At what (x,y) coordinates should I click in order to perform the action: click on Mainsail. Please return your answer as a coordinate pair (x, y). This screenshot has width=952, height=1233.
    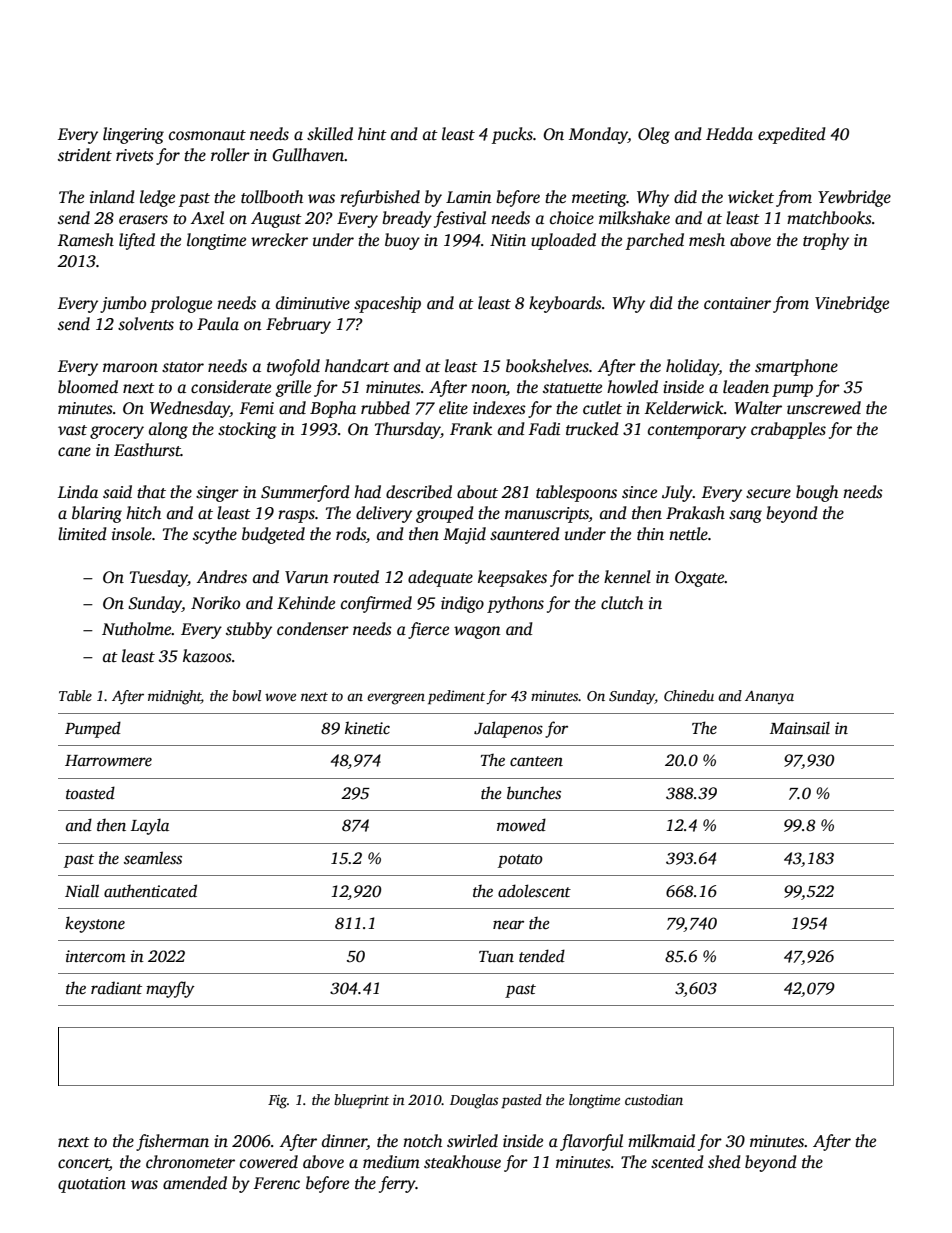
    Looking at the image, I should click on (800, 728).
